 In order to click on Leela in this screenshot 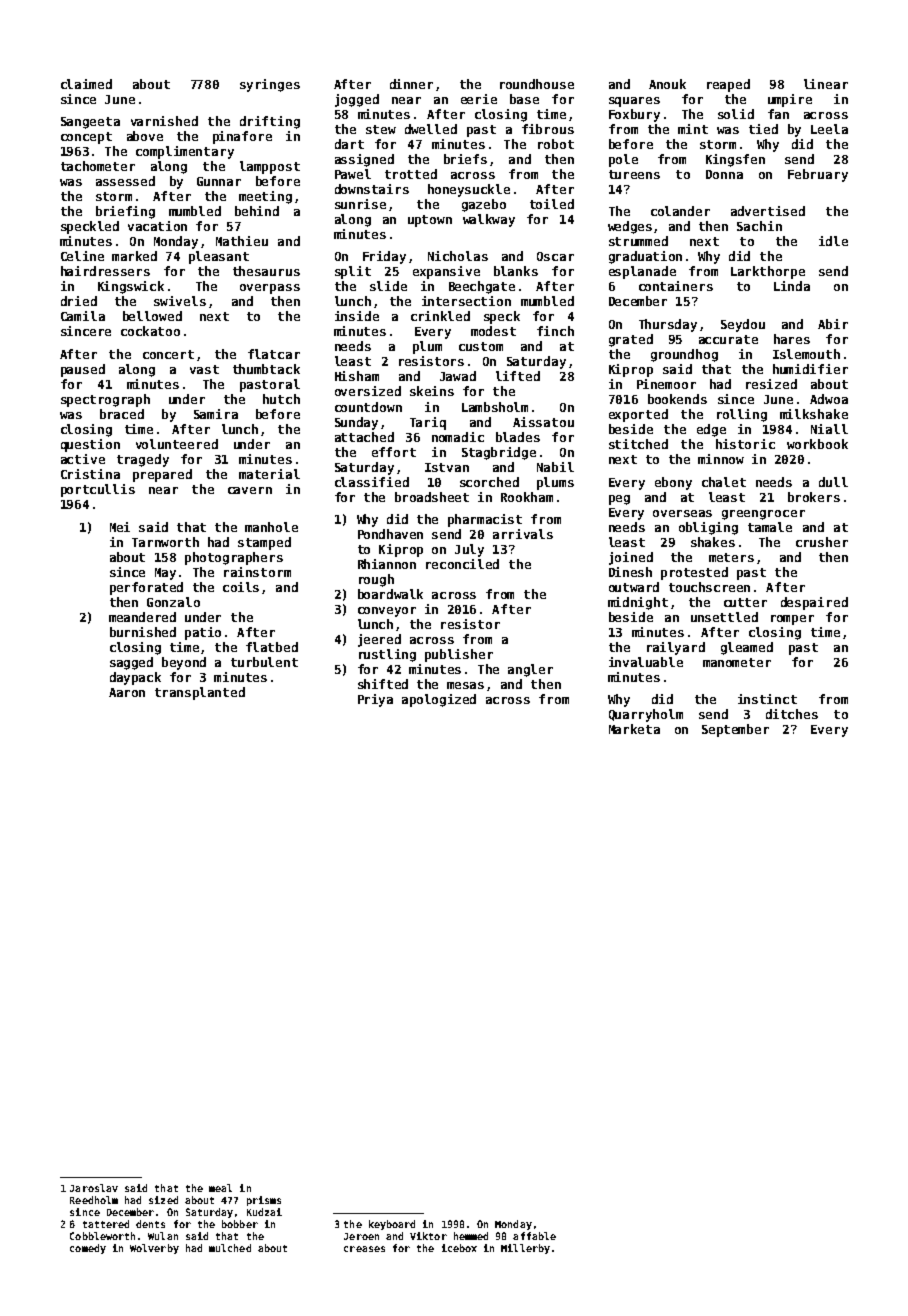, I will do `click(829, 129)`.
